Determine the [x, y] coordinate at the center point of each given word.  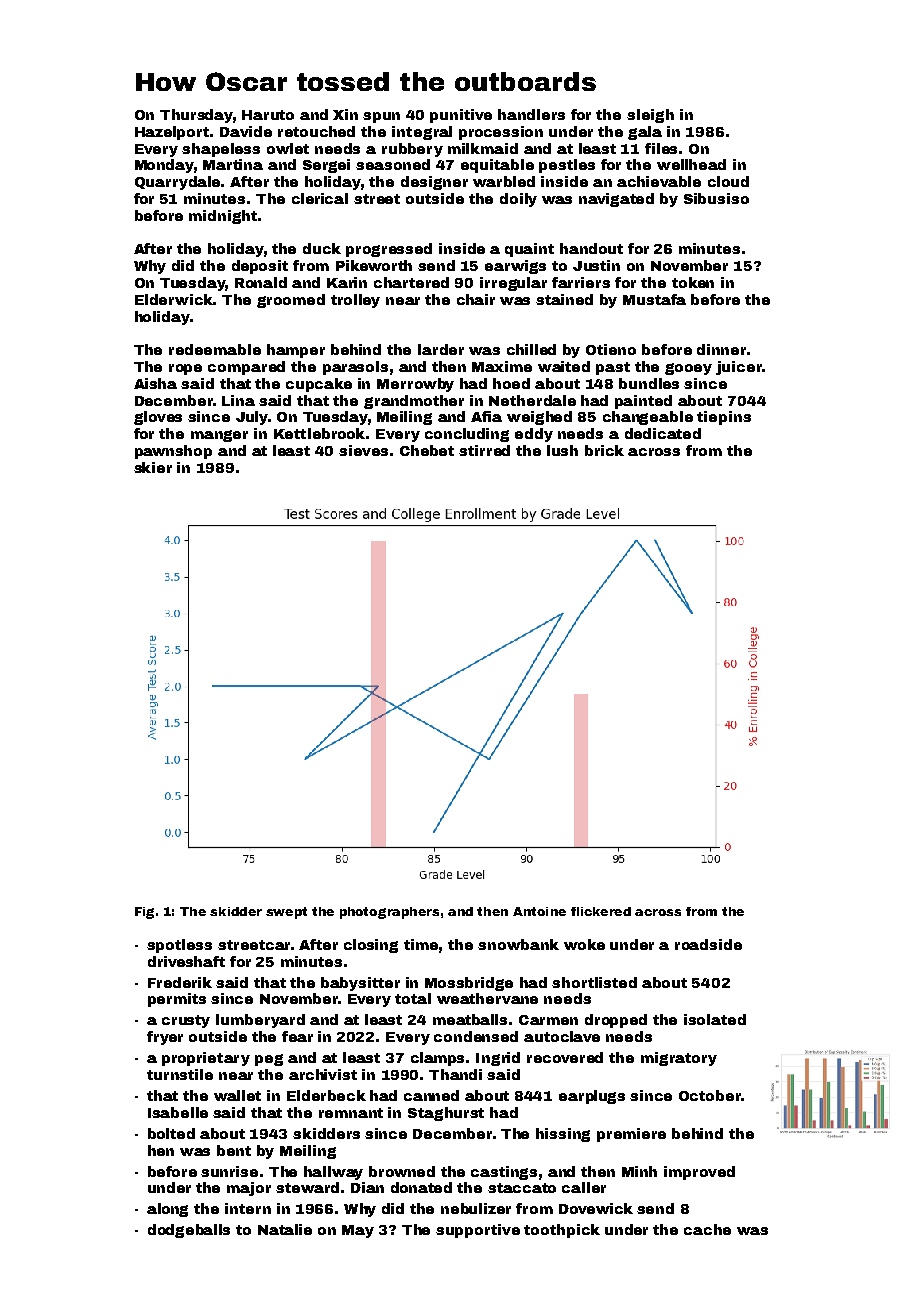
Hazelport [172, 133]
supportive [478, 1231]
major [249, 1189]
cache [707, 1229]
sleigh [650, 116]
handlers [531, 114]
